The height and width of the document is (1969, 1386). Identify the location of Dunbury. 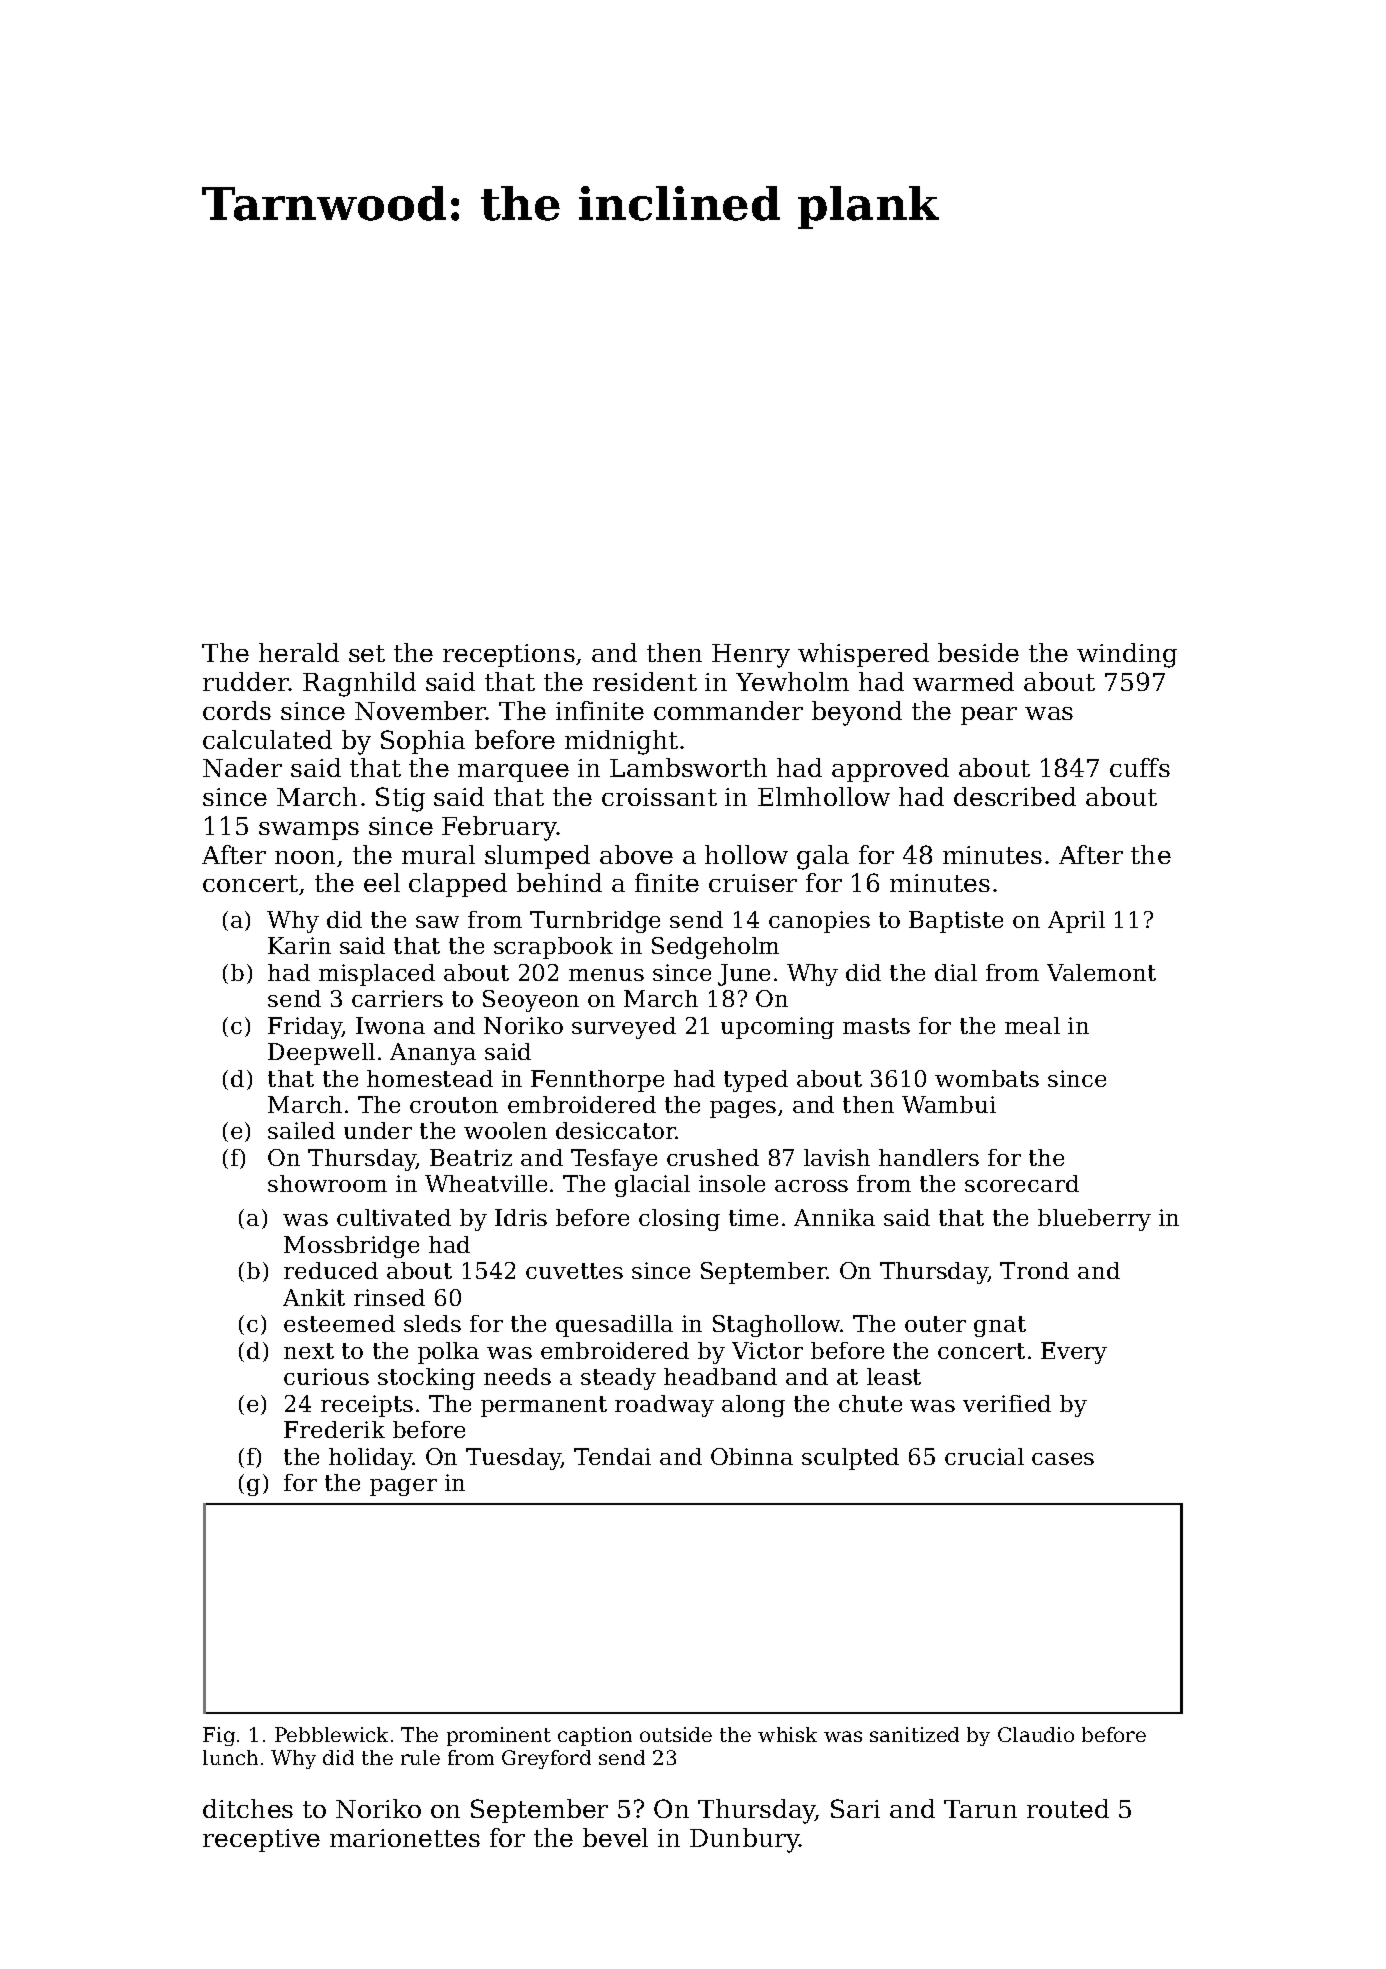
(745, 1840).
